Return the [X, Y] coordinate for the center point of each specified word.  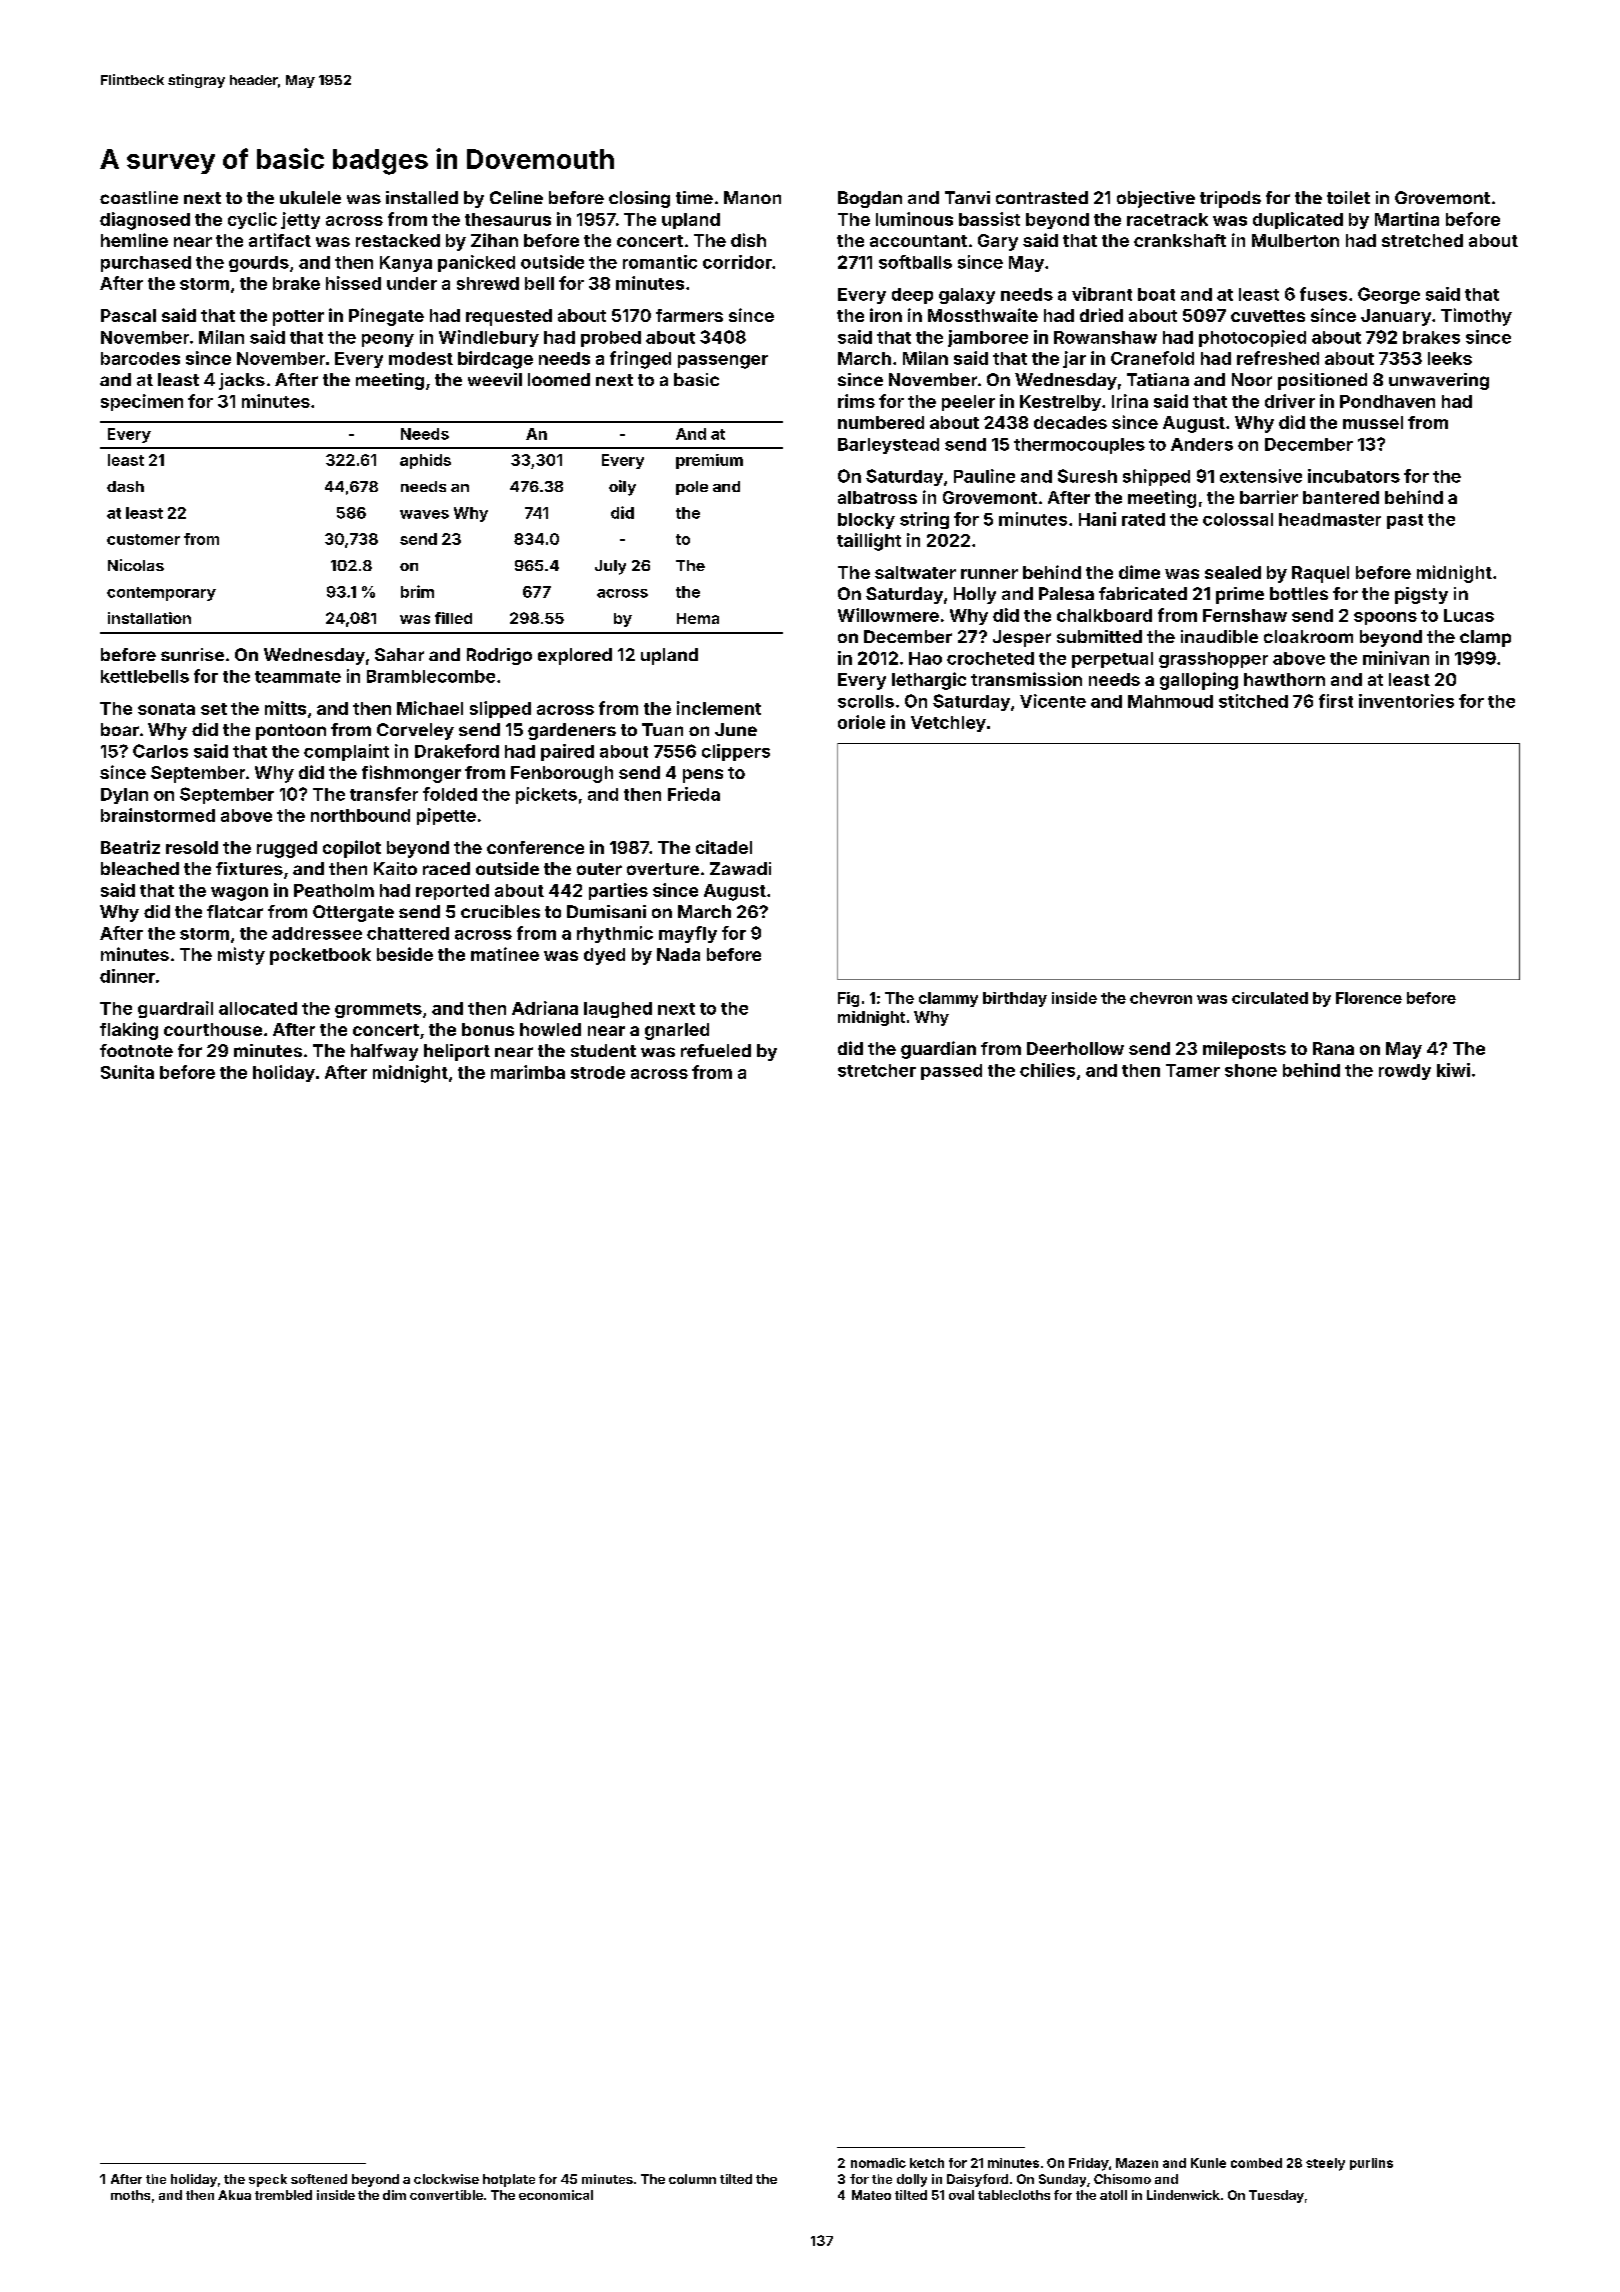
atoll [1113, 2195]
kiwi [1453, 1070]
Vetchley [948, 724]
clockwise [446, 2179]
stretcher [877, 1070]
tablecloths [1014, 2195]
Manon [752, 197]
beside [405, 954]
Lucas [1469, 615]
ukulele [310, 197]
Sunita [127, 1072]
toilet [1348, 197]
